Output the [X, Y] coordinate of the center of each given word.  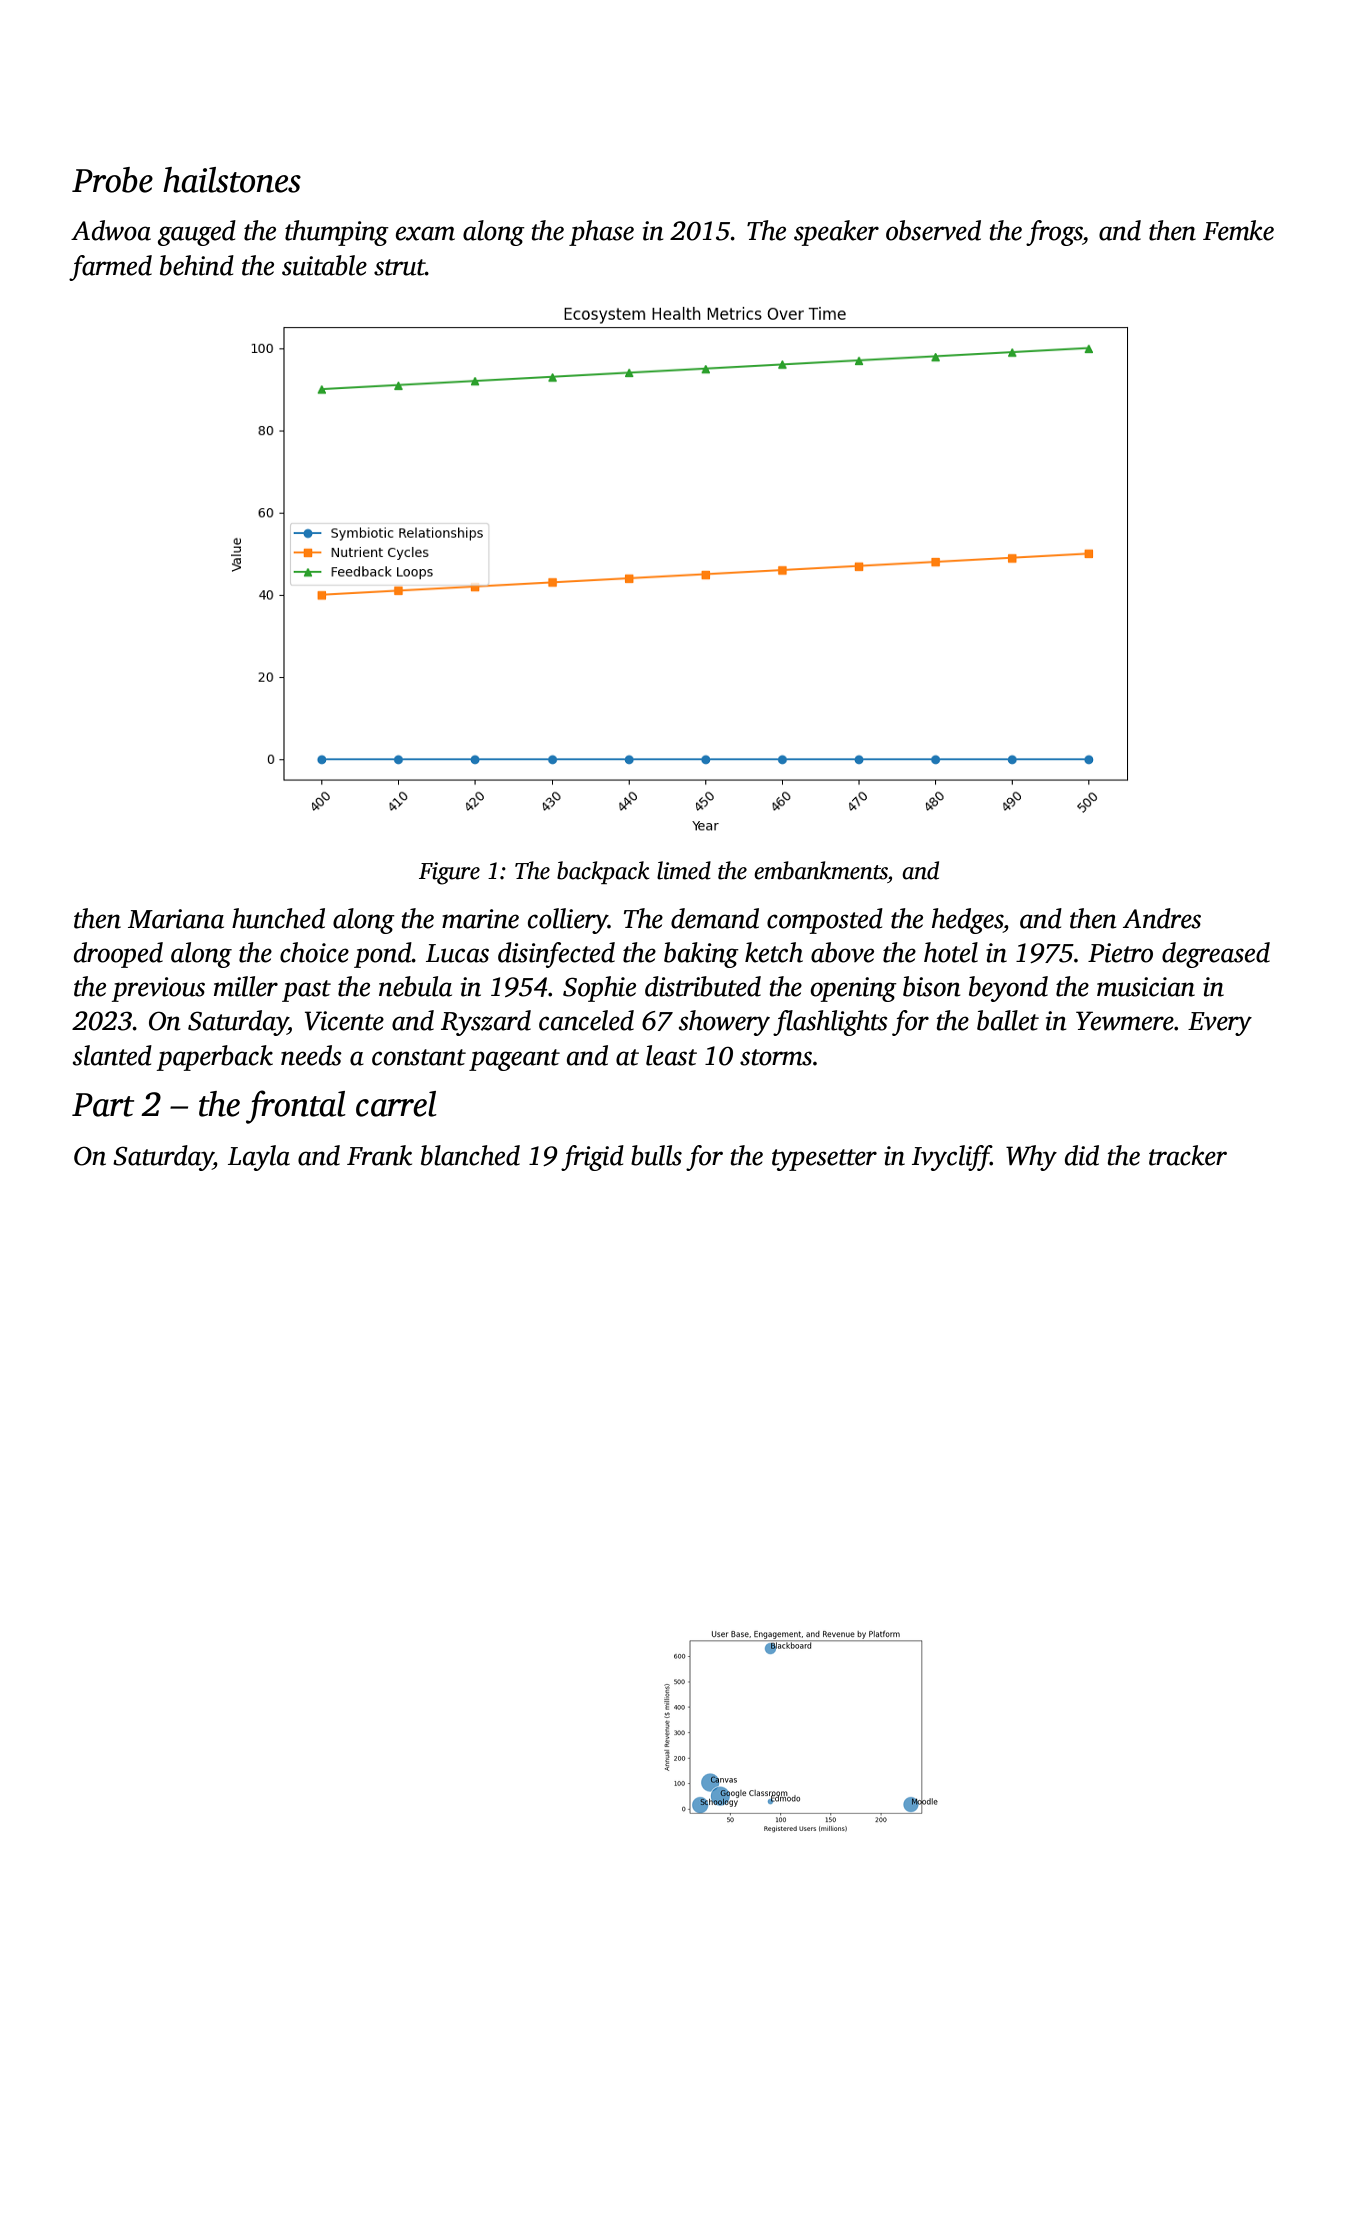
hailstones [232, 180]
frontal [296, 1107]
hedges [967, 921]
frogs [1054, 233]
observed [933, 230]
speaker [836, 233]
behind [197, 265]
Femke [1238, 230]
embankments [821, 870]
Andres [1162, 918]
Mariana [176, 919]
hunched [278, 918]
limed [684, 870]
